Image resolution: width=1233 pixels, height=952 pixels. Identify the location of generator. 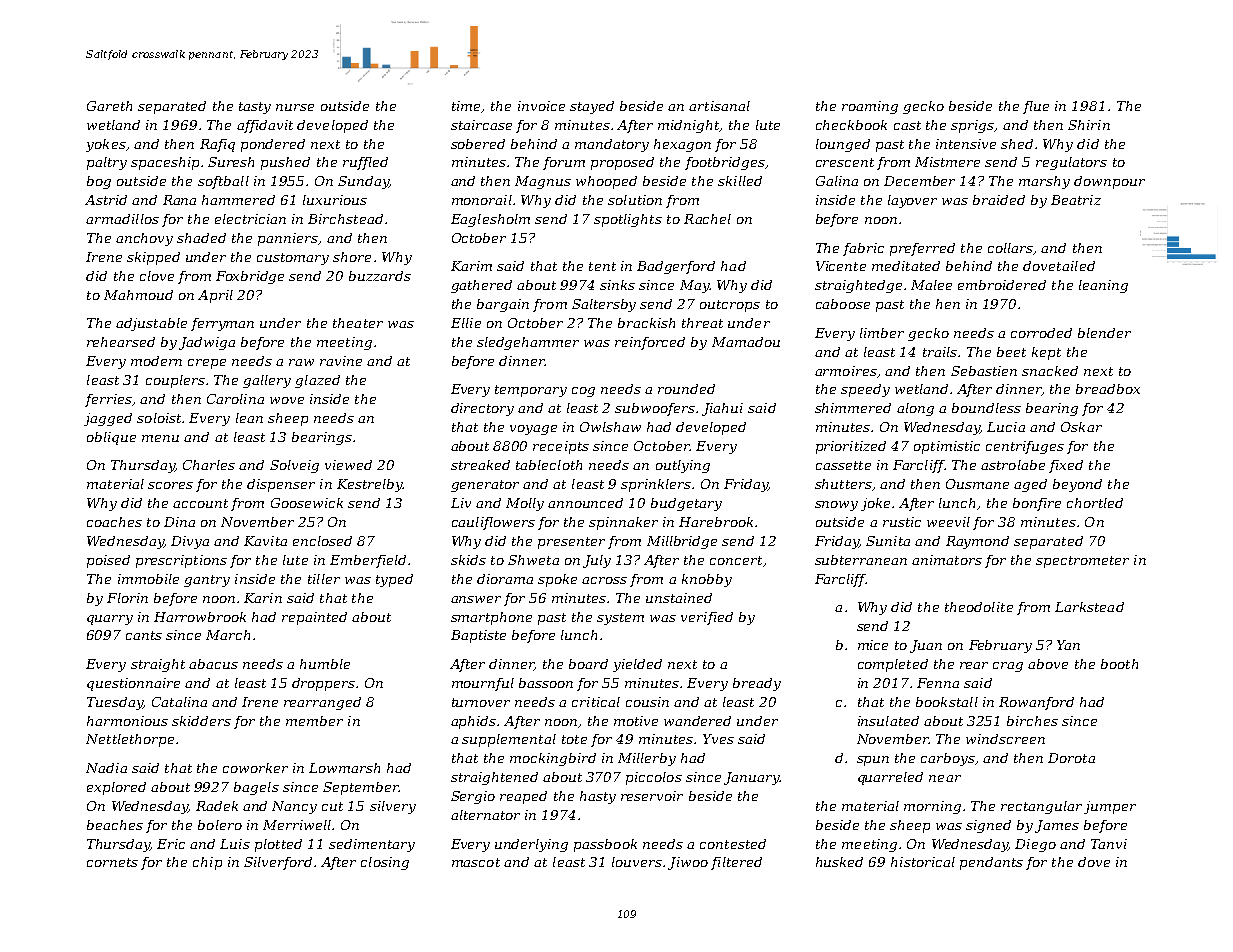
(485, 486).
